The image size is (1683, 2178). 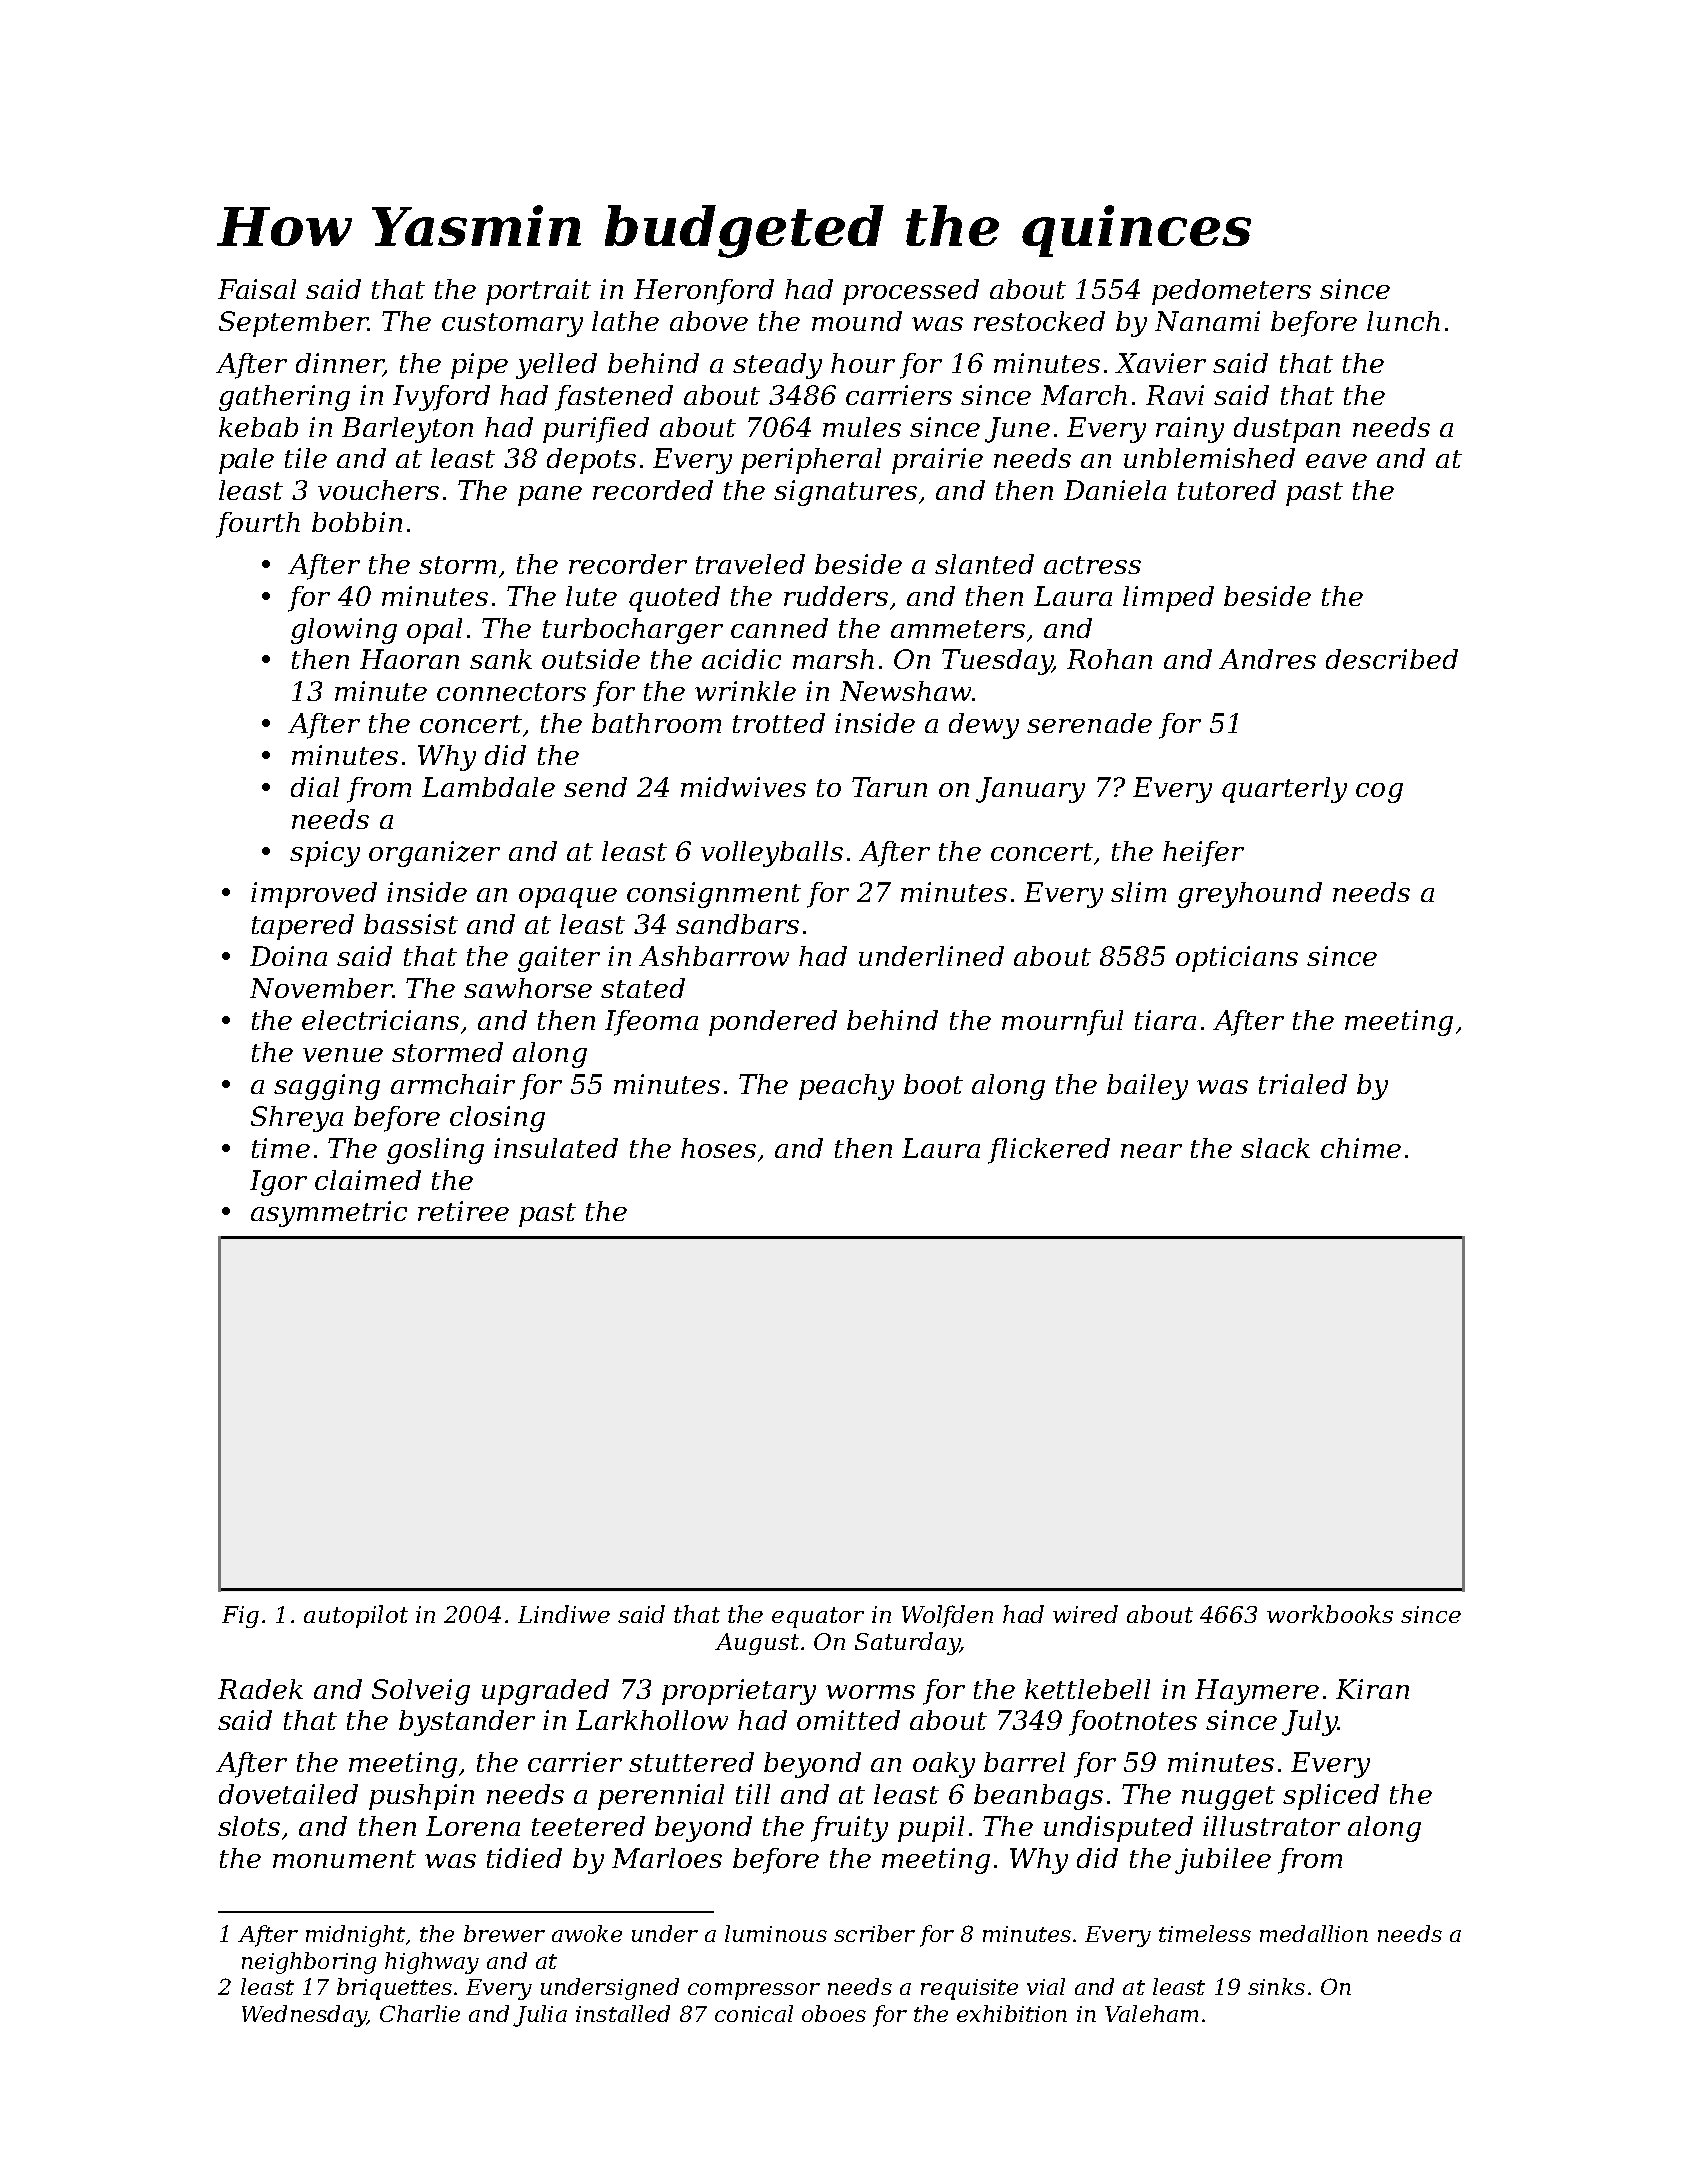 I want to click on quarterly, so click(x=1284, y=790).
